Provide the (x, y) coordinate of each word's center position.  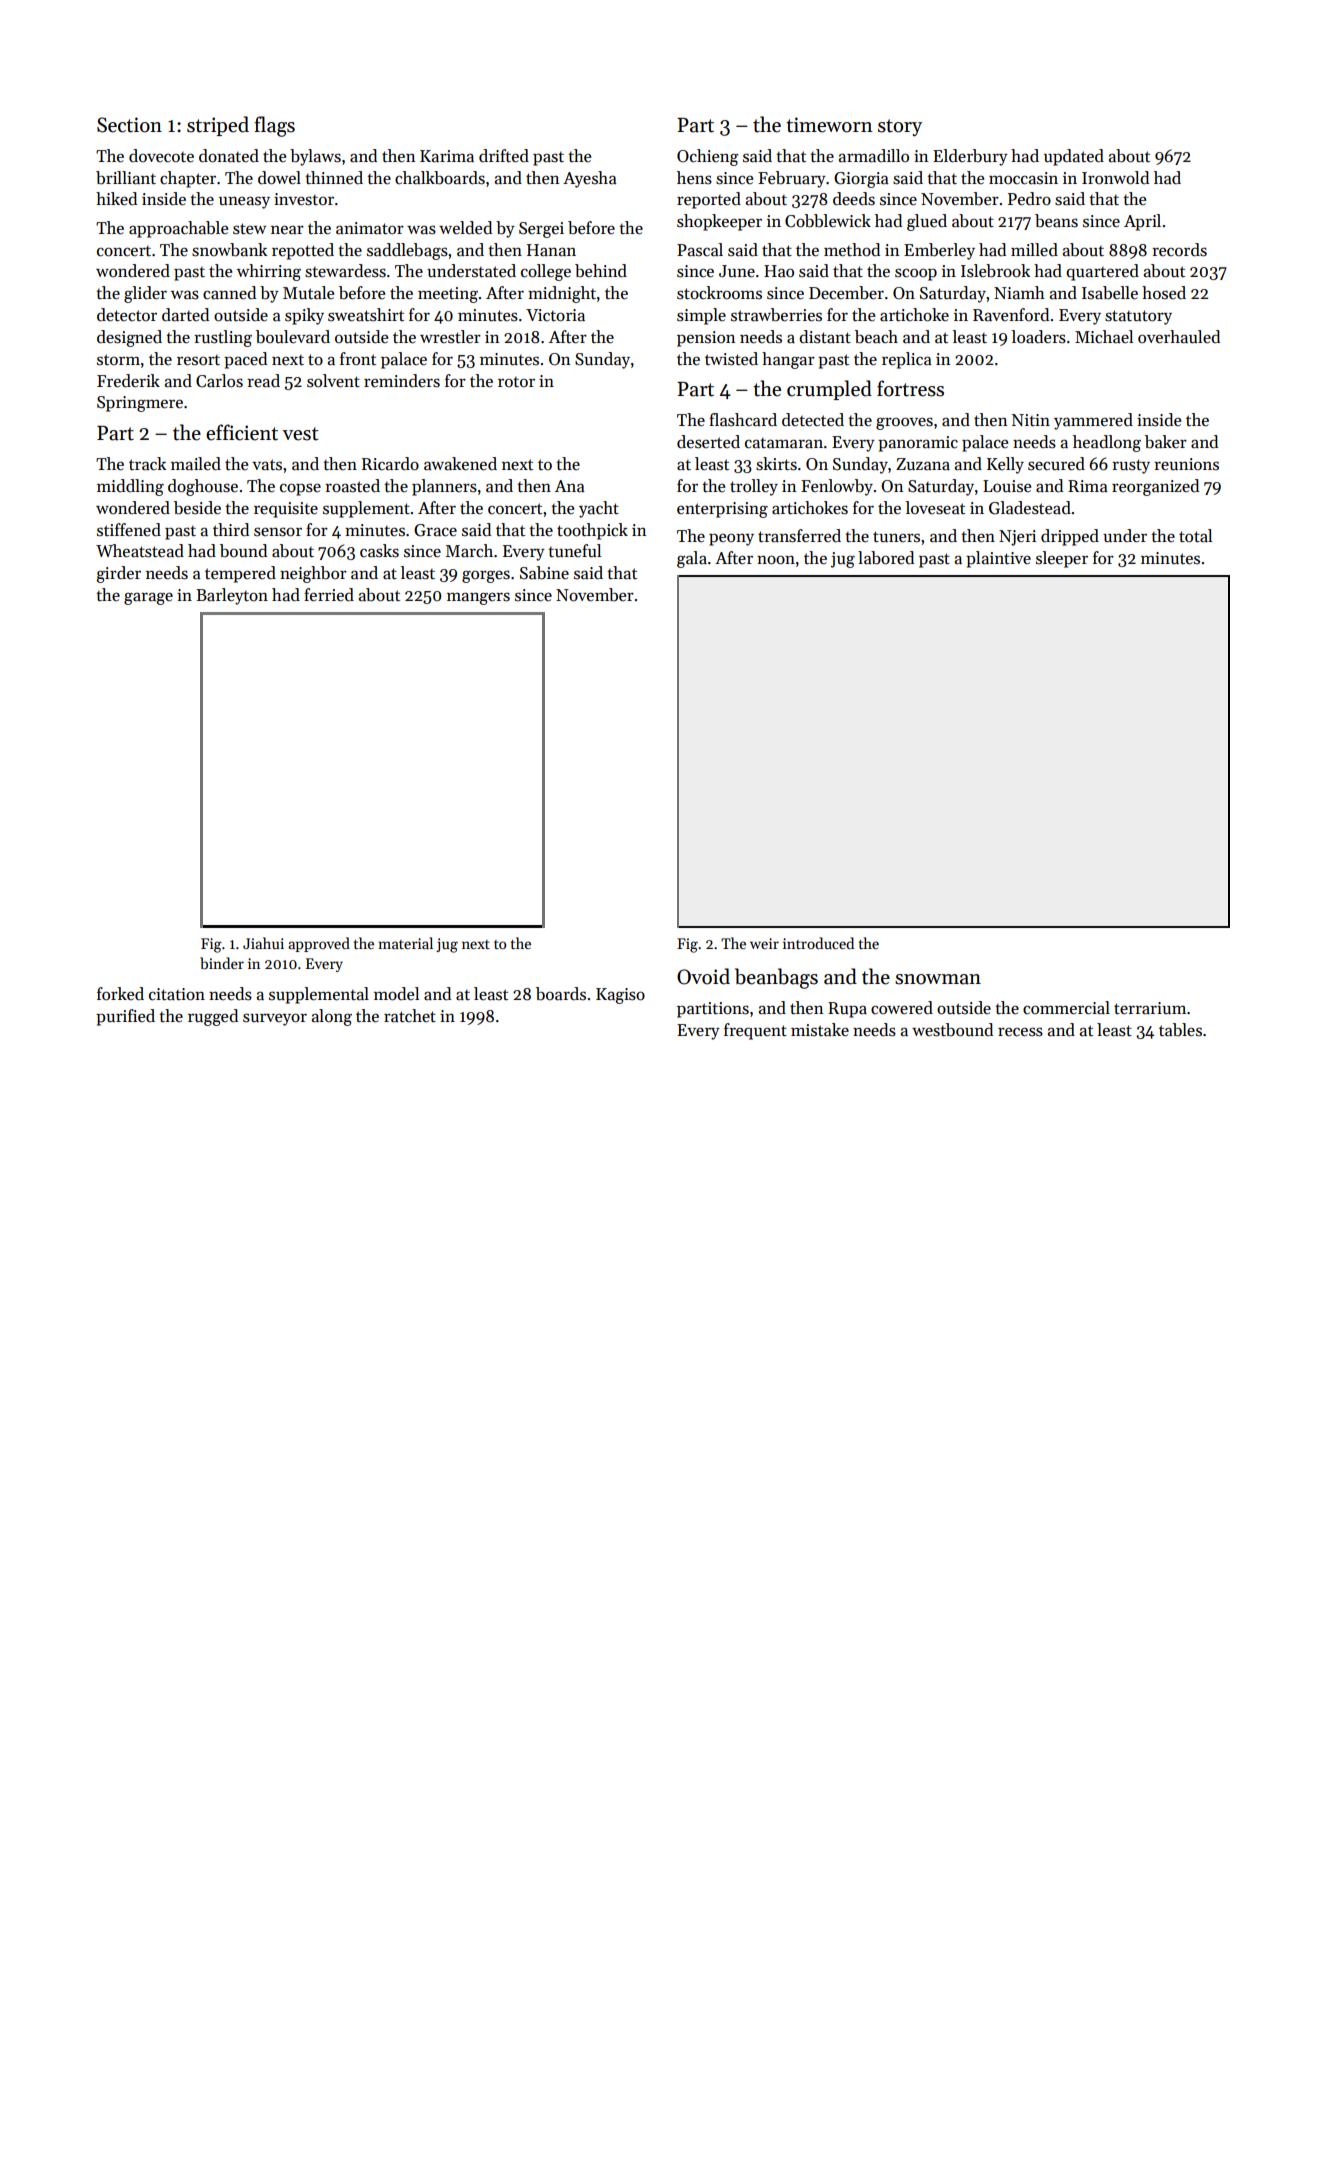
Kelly (1005, 465)
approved (319, 944)
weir (764, 943)
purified (125, 1017)
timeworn (829, 125)
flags (274, 126)
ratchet (410, 1016)
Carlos (219, 381)
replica (907, 360)
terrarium (1150, 1008)
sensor (278, 532)
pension (706, 339)
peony (731, 539)
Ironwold (1115, 178)
